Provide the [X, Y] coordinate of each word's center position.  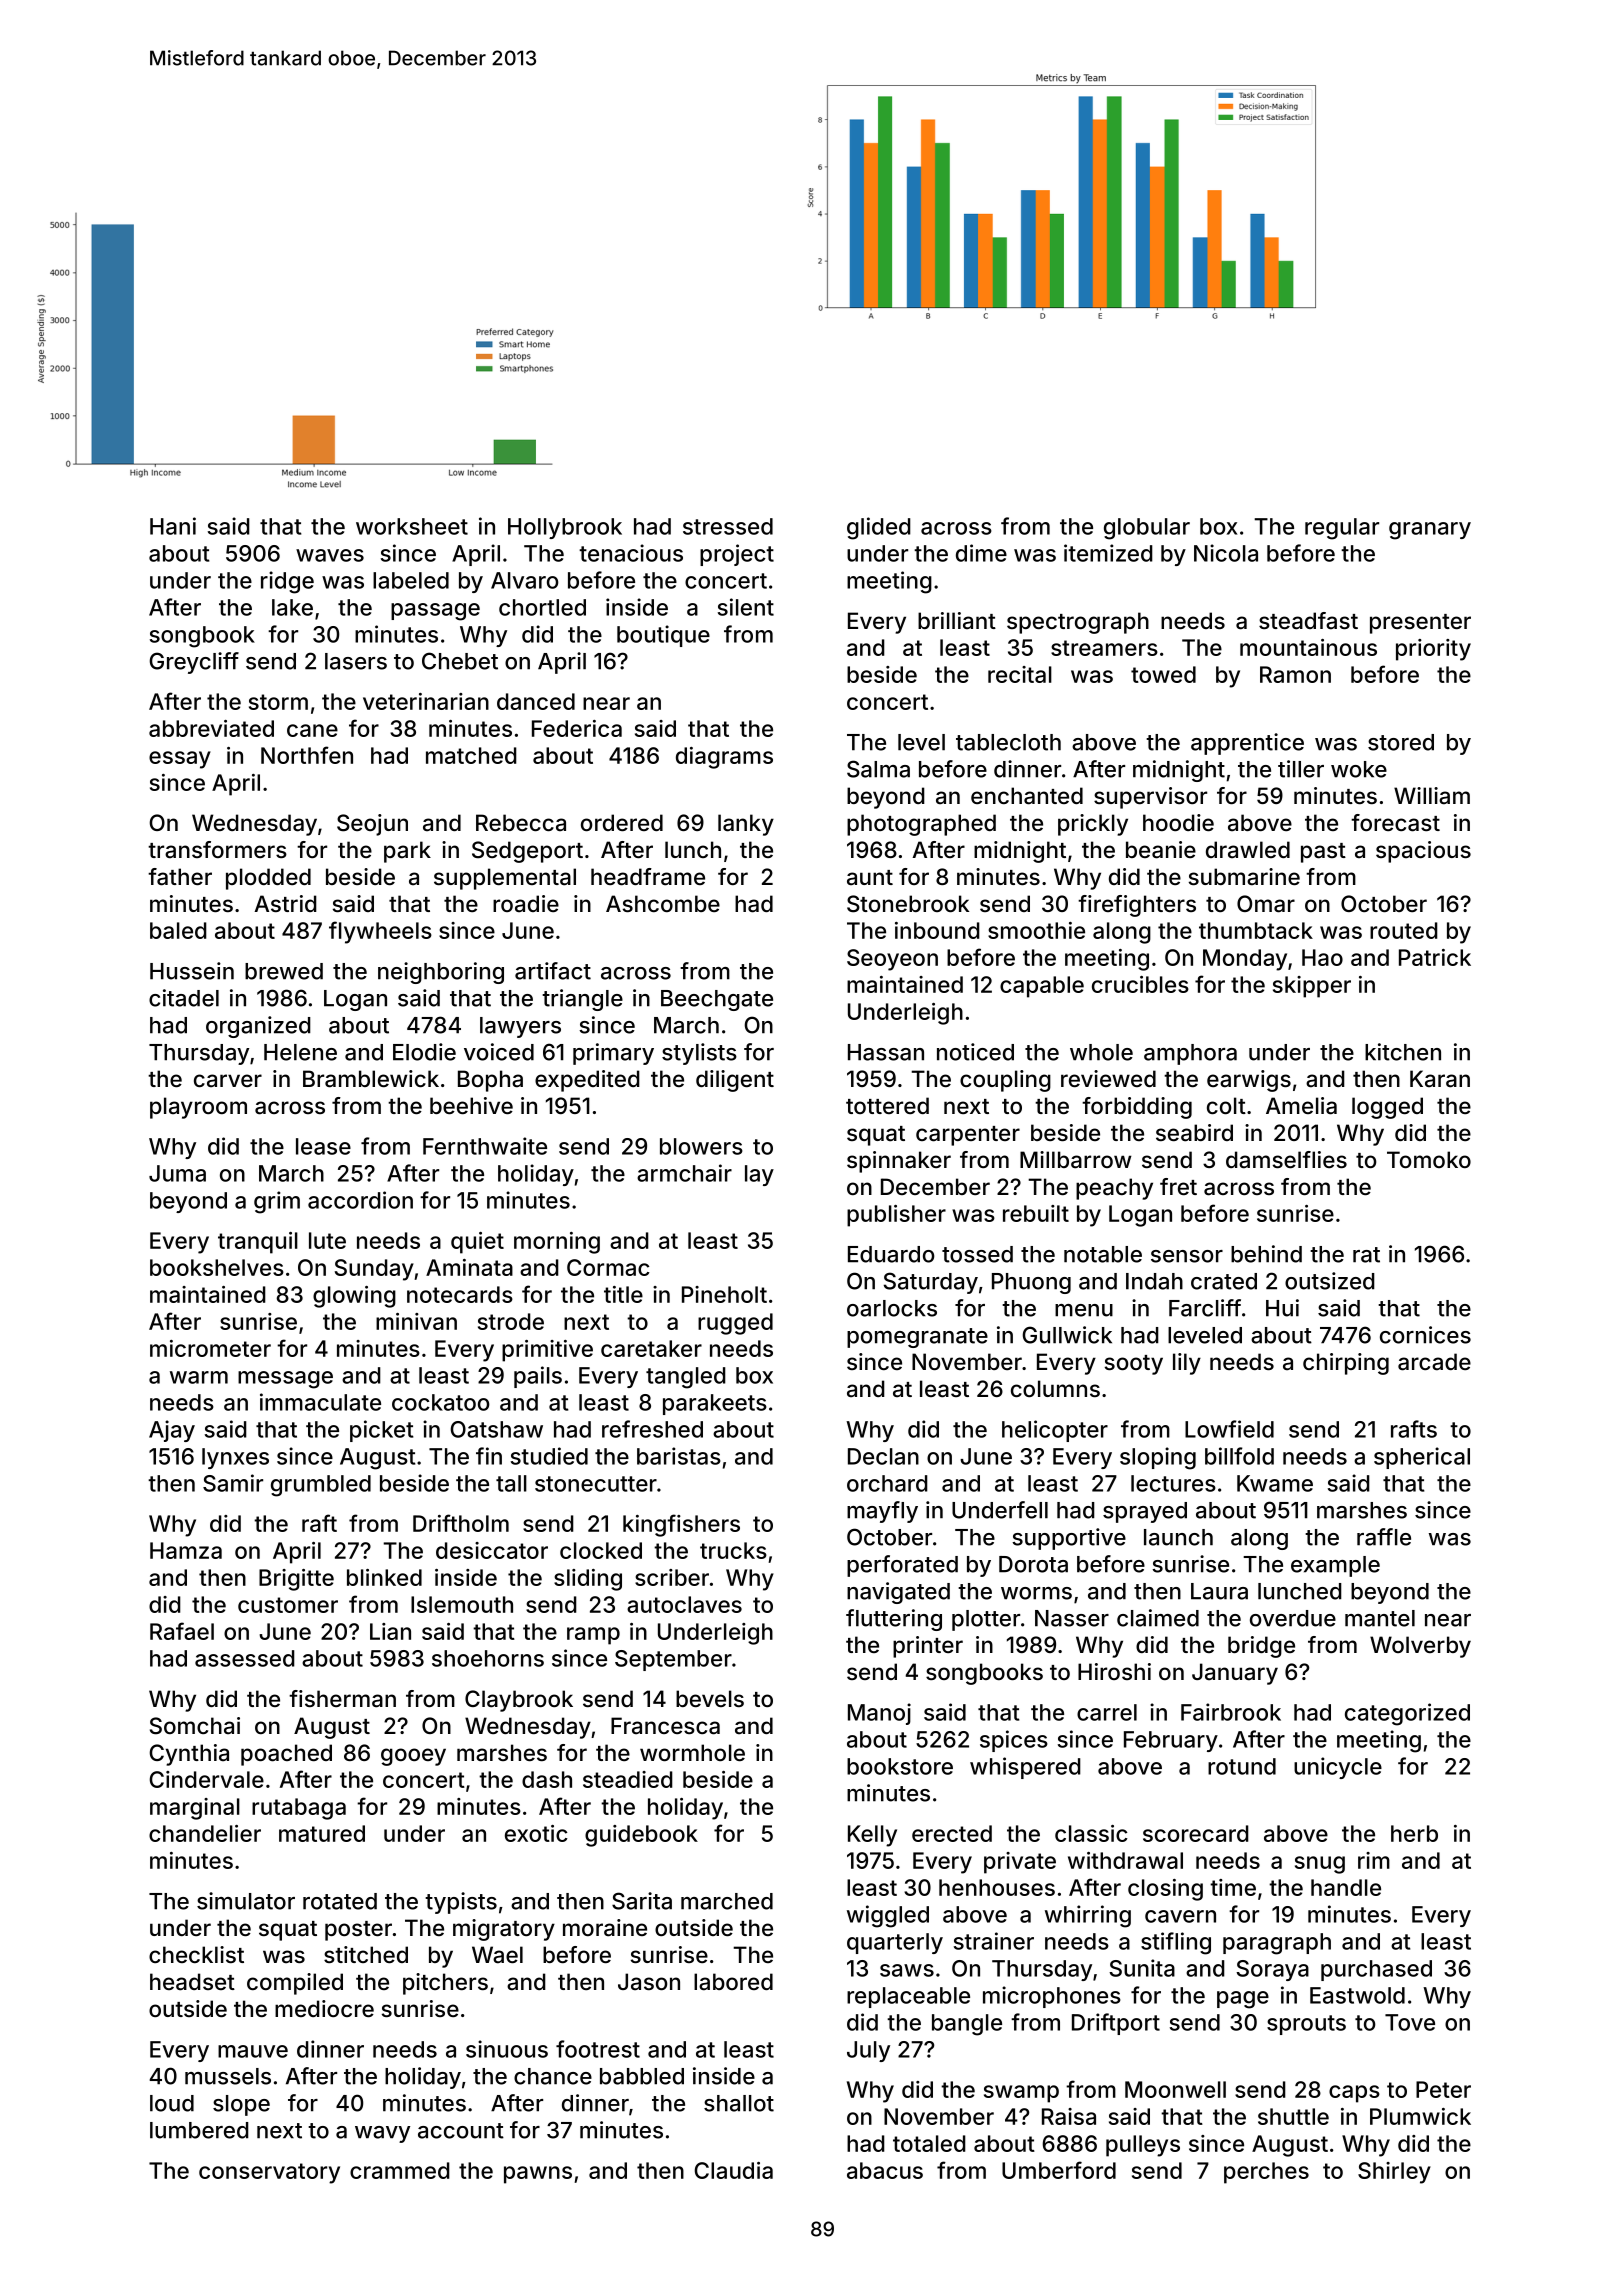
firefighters [1137, 906]
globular [1147, 529]
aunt [870, 878]
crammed [400, 2170]
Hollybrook [565, 528]
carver [228, 1081]
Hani [173, 526]
